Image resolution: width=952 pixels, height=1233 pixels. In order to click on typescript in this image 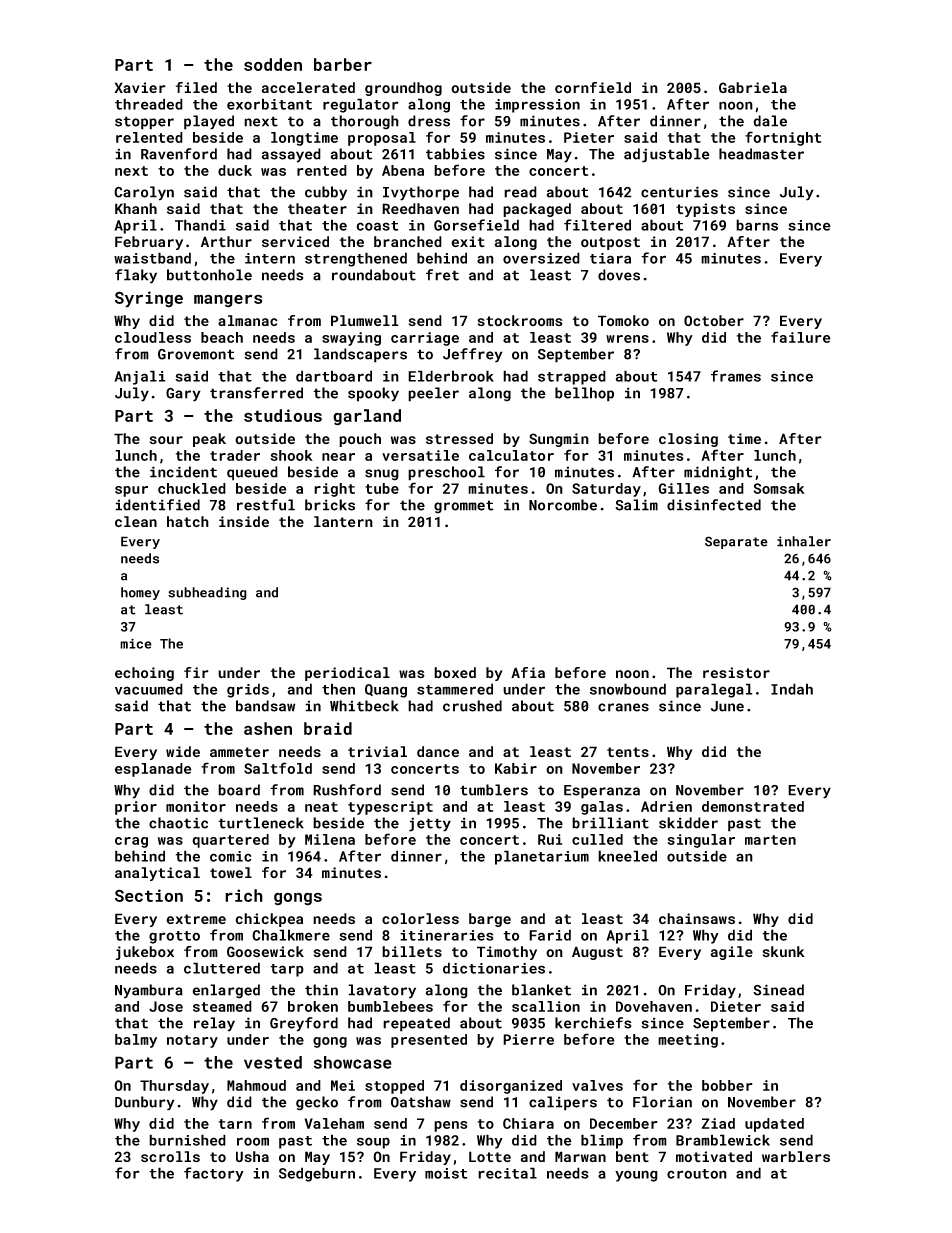, I will do `click(390, 808)`.
